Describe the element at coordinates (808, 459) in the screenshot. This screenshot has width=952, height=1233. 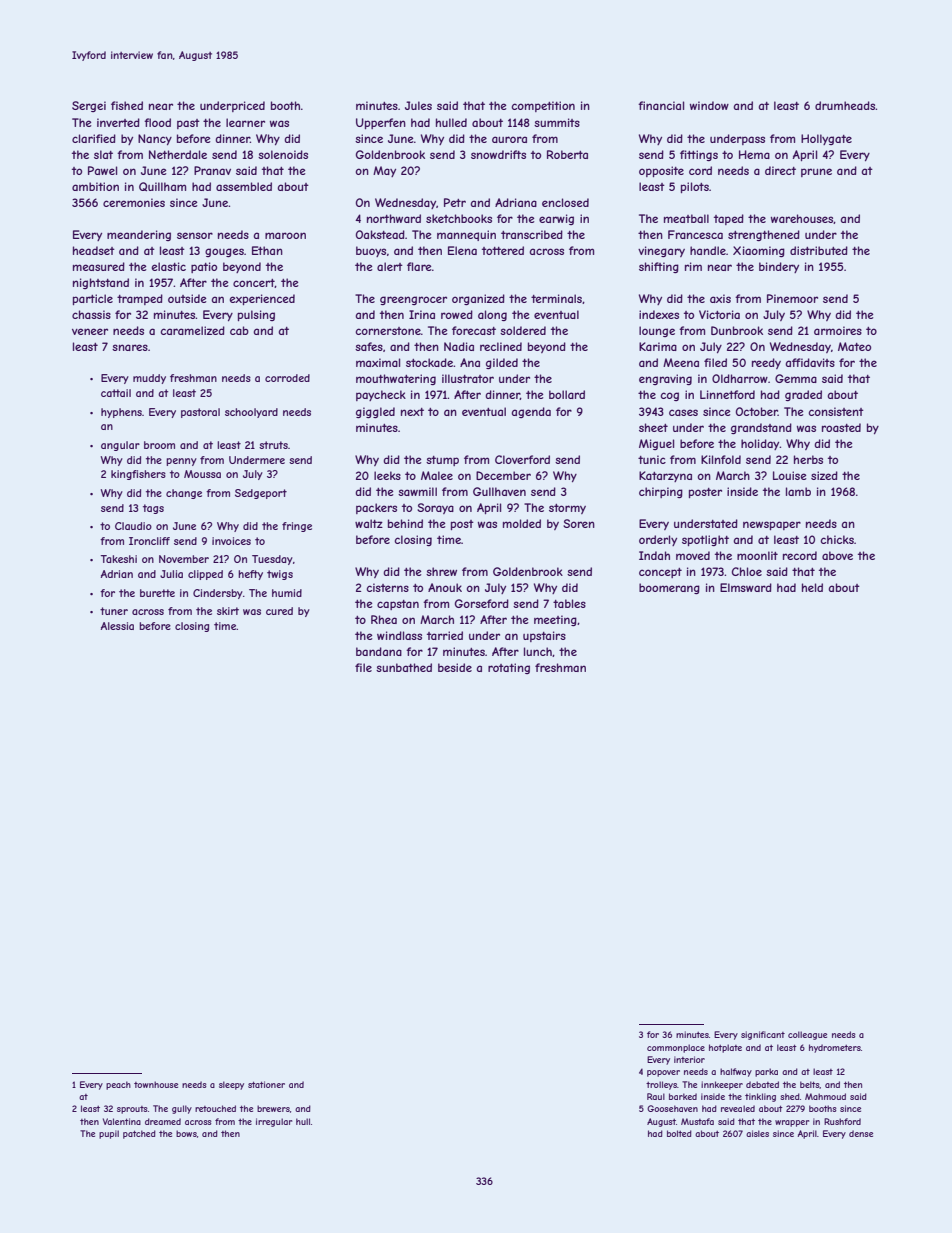
I see `herbs` at that location.
